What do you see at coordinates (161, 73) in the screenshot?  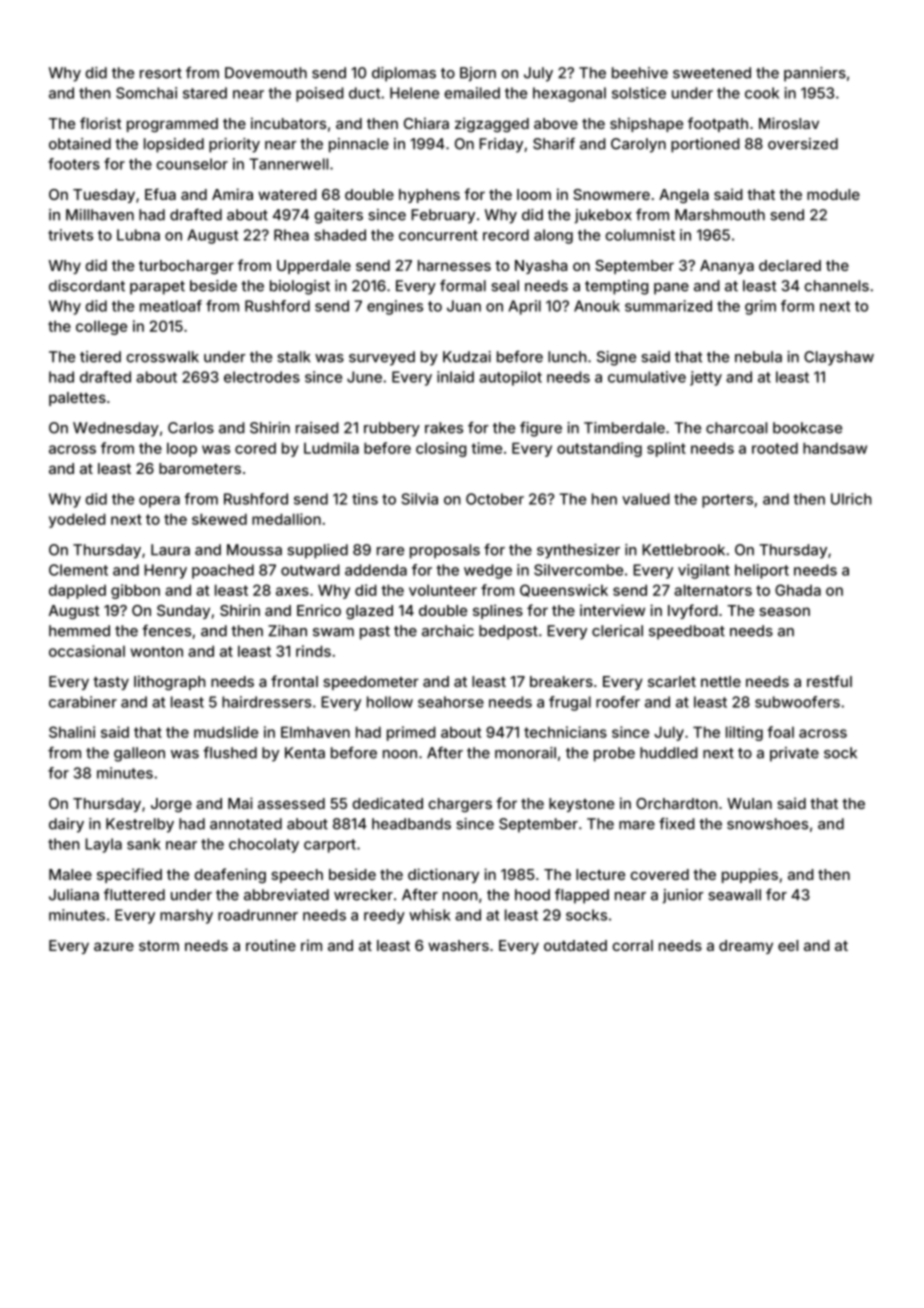 I see `resort` at bounding box center [161, 73].
